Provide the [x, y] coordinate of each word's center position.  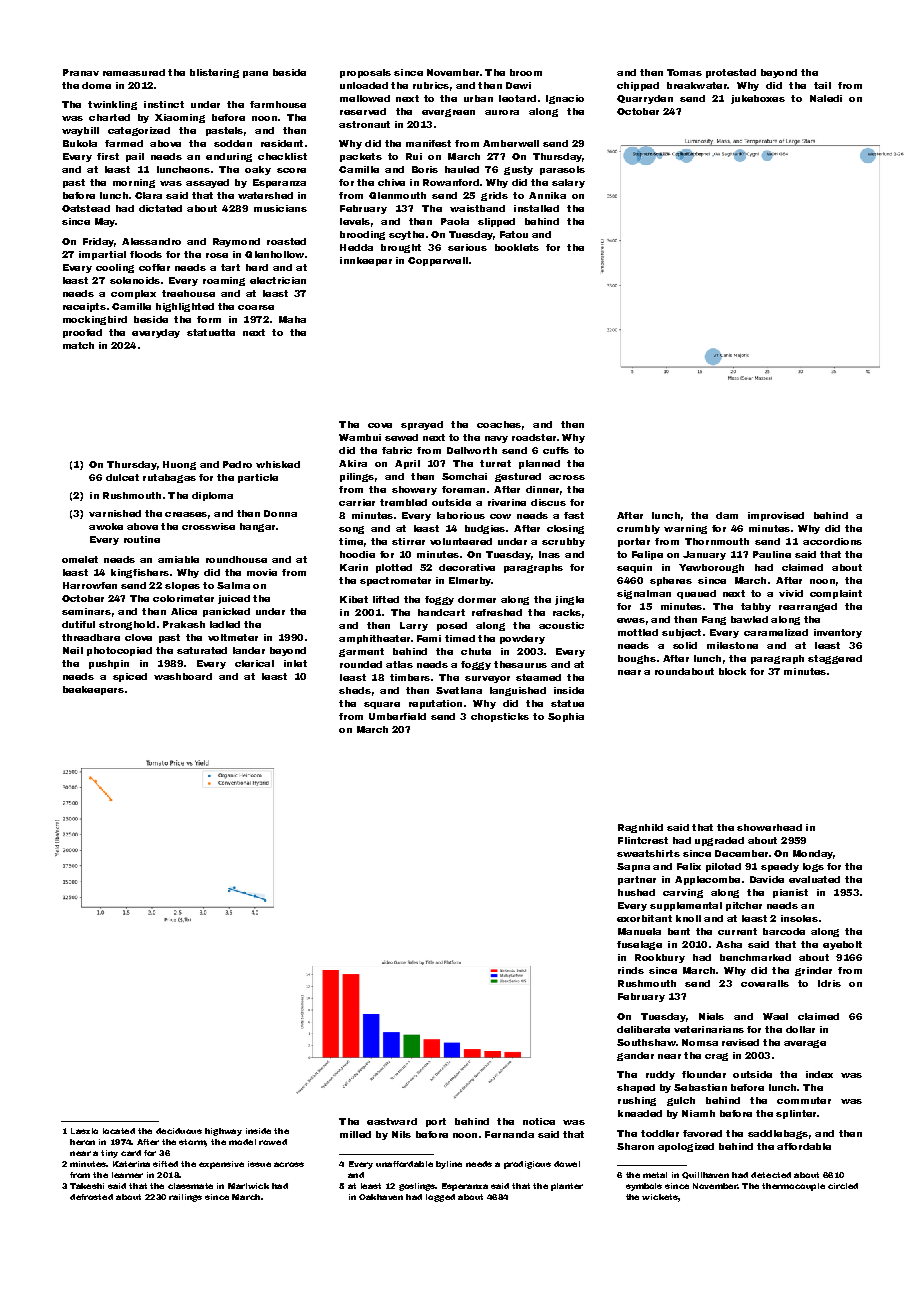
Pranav [81, 72]
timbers [410, 677]
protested [731, 73]
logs [813, 867]
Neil [73, 650]
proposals [365, 73]
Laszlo [84, 1131]
